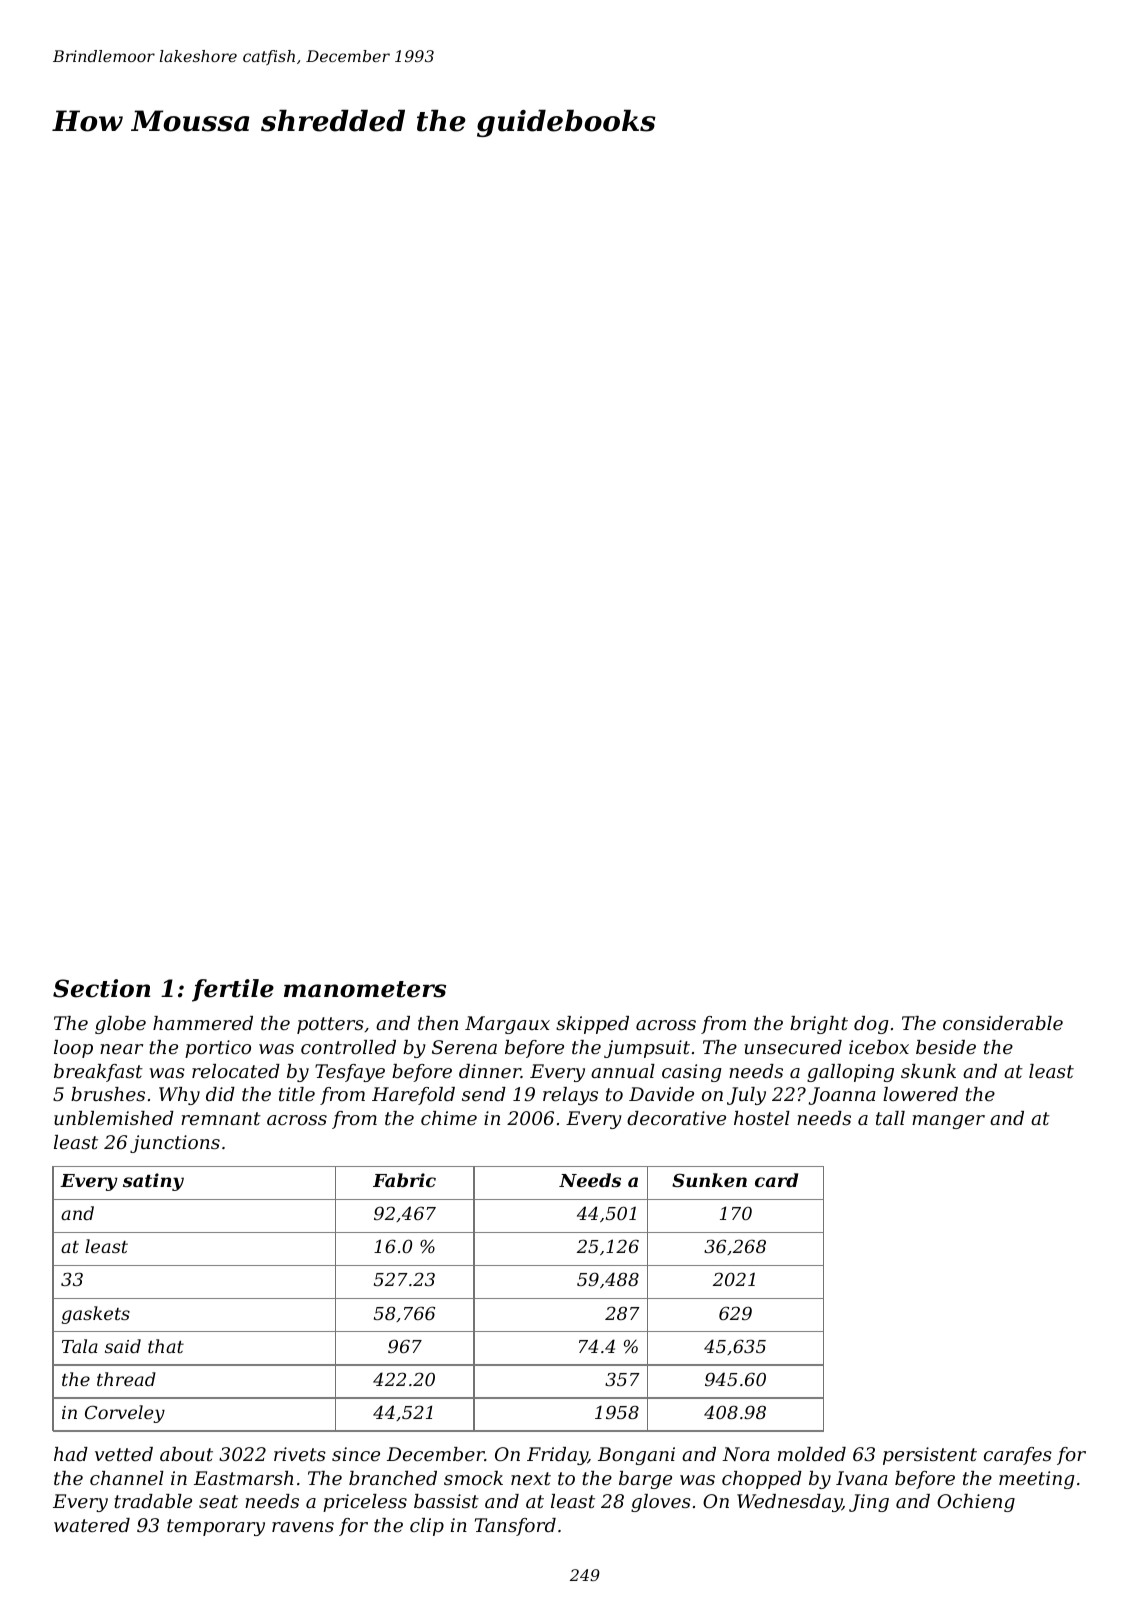 The image size is (1140, 1612). Describe the element at coordinates (120, 1025) in the screenshot. I see `globe` at that location.
